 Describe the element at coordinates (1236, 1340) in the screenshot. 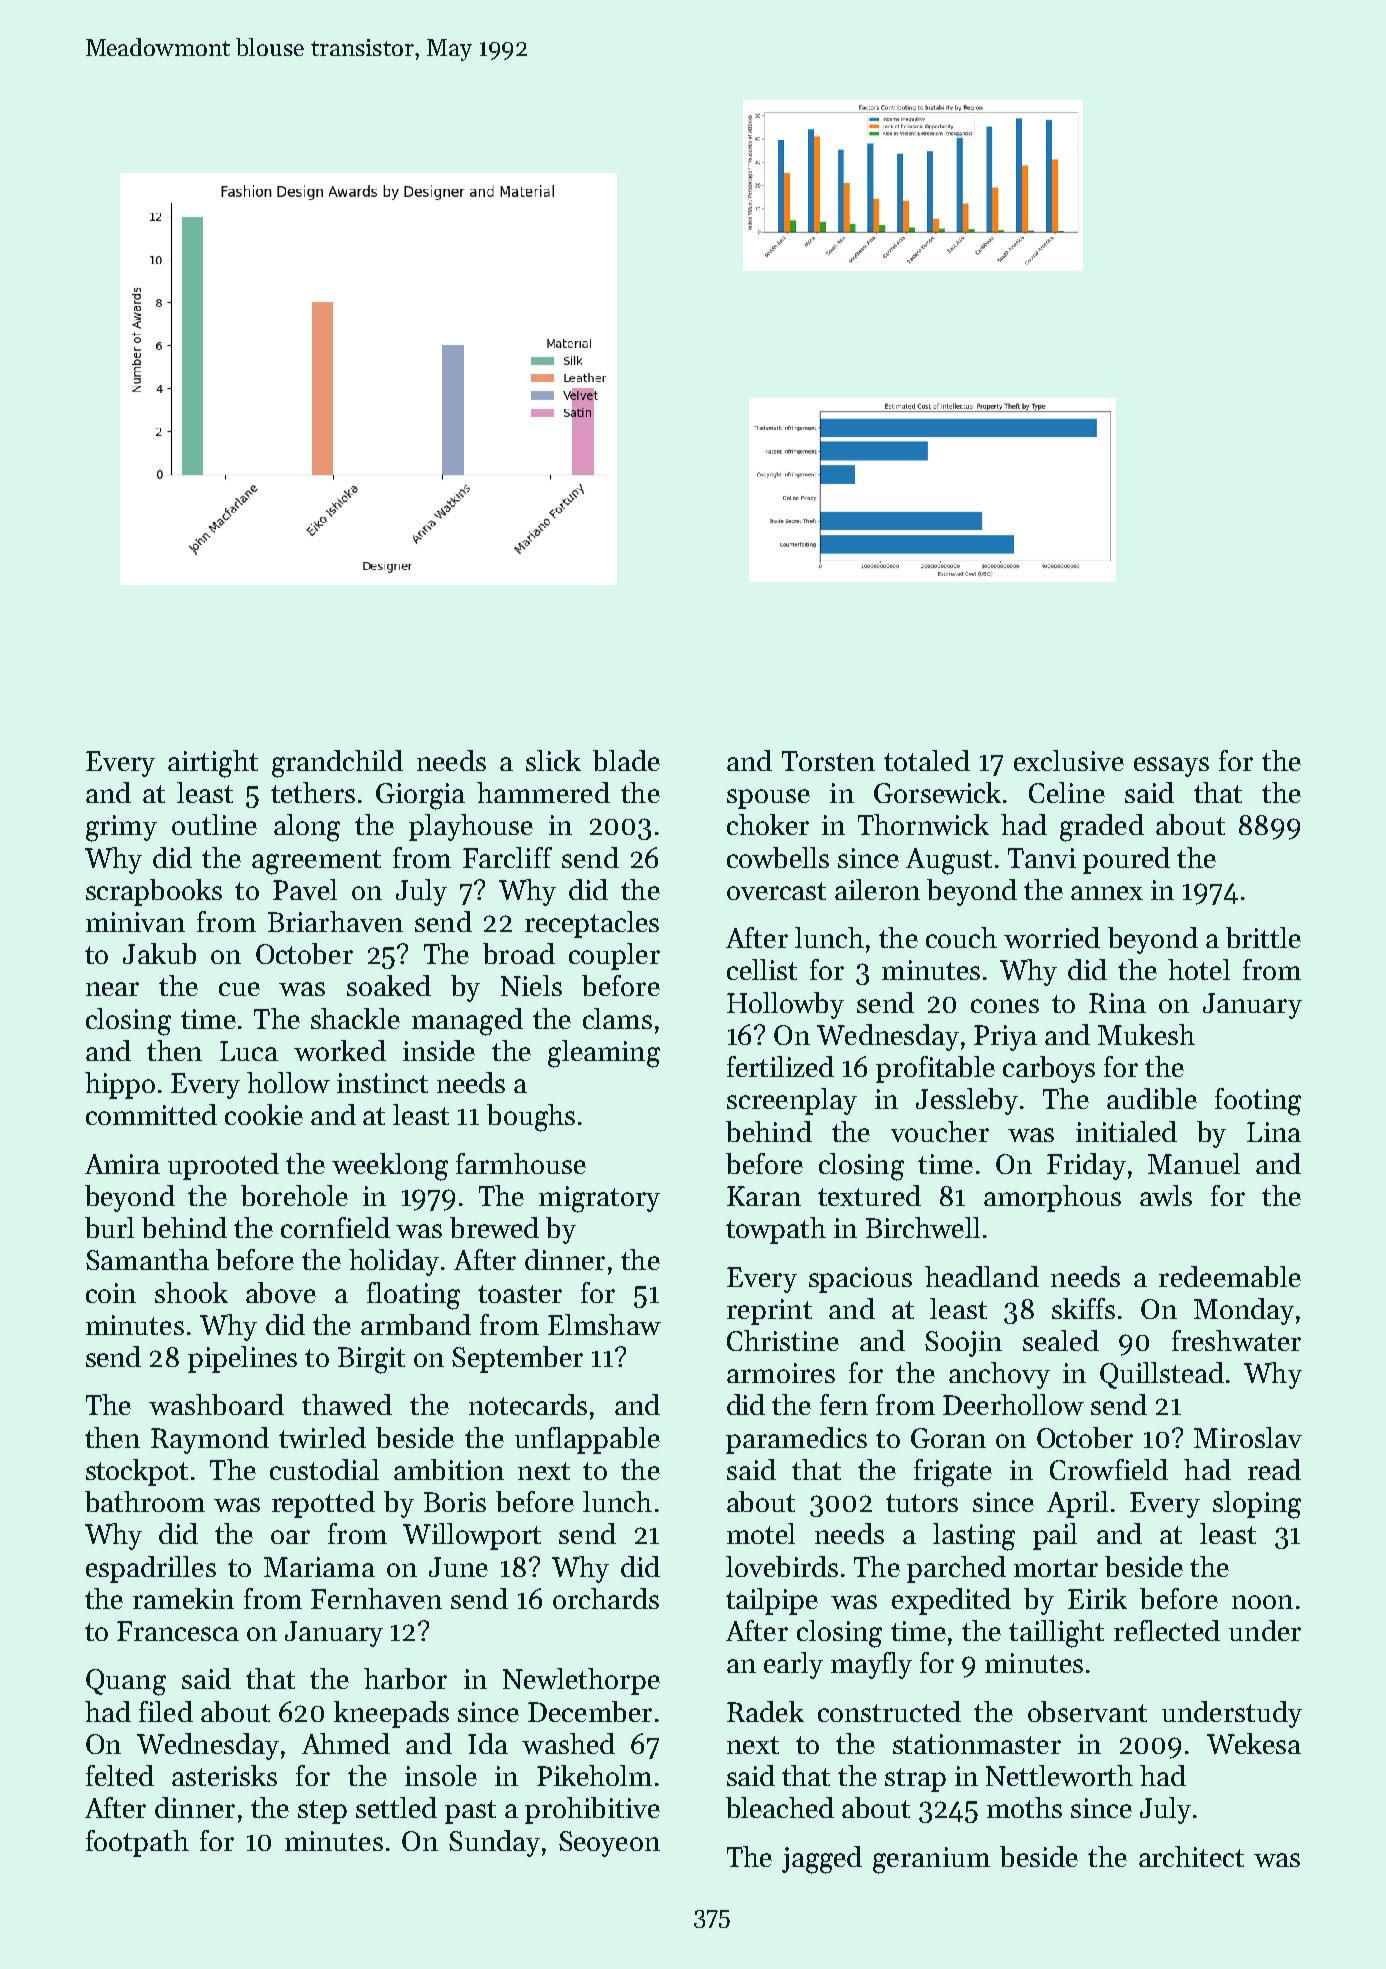

I see `freshwater` at that location.
